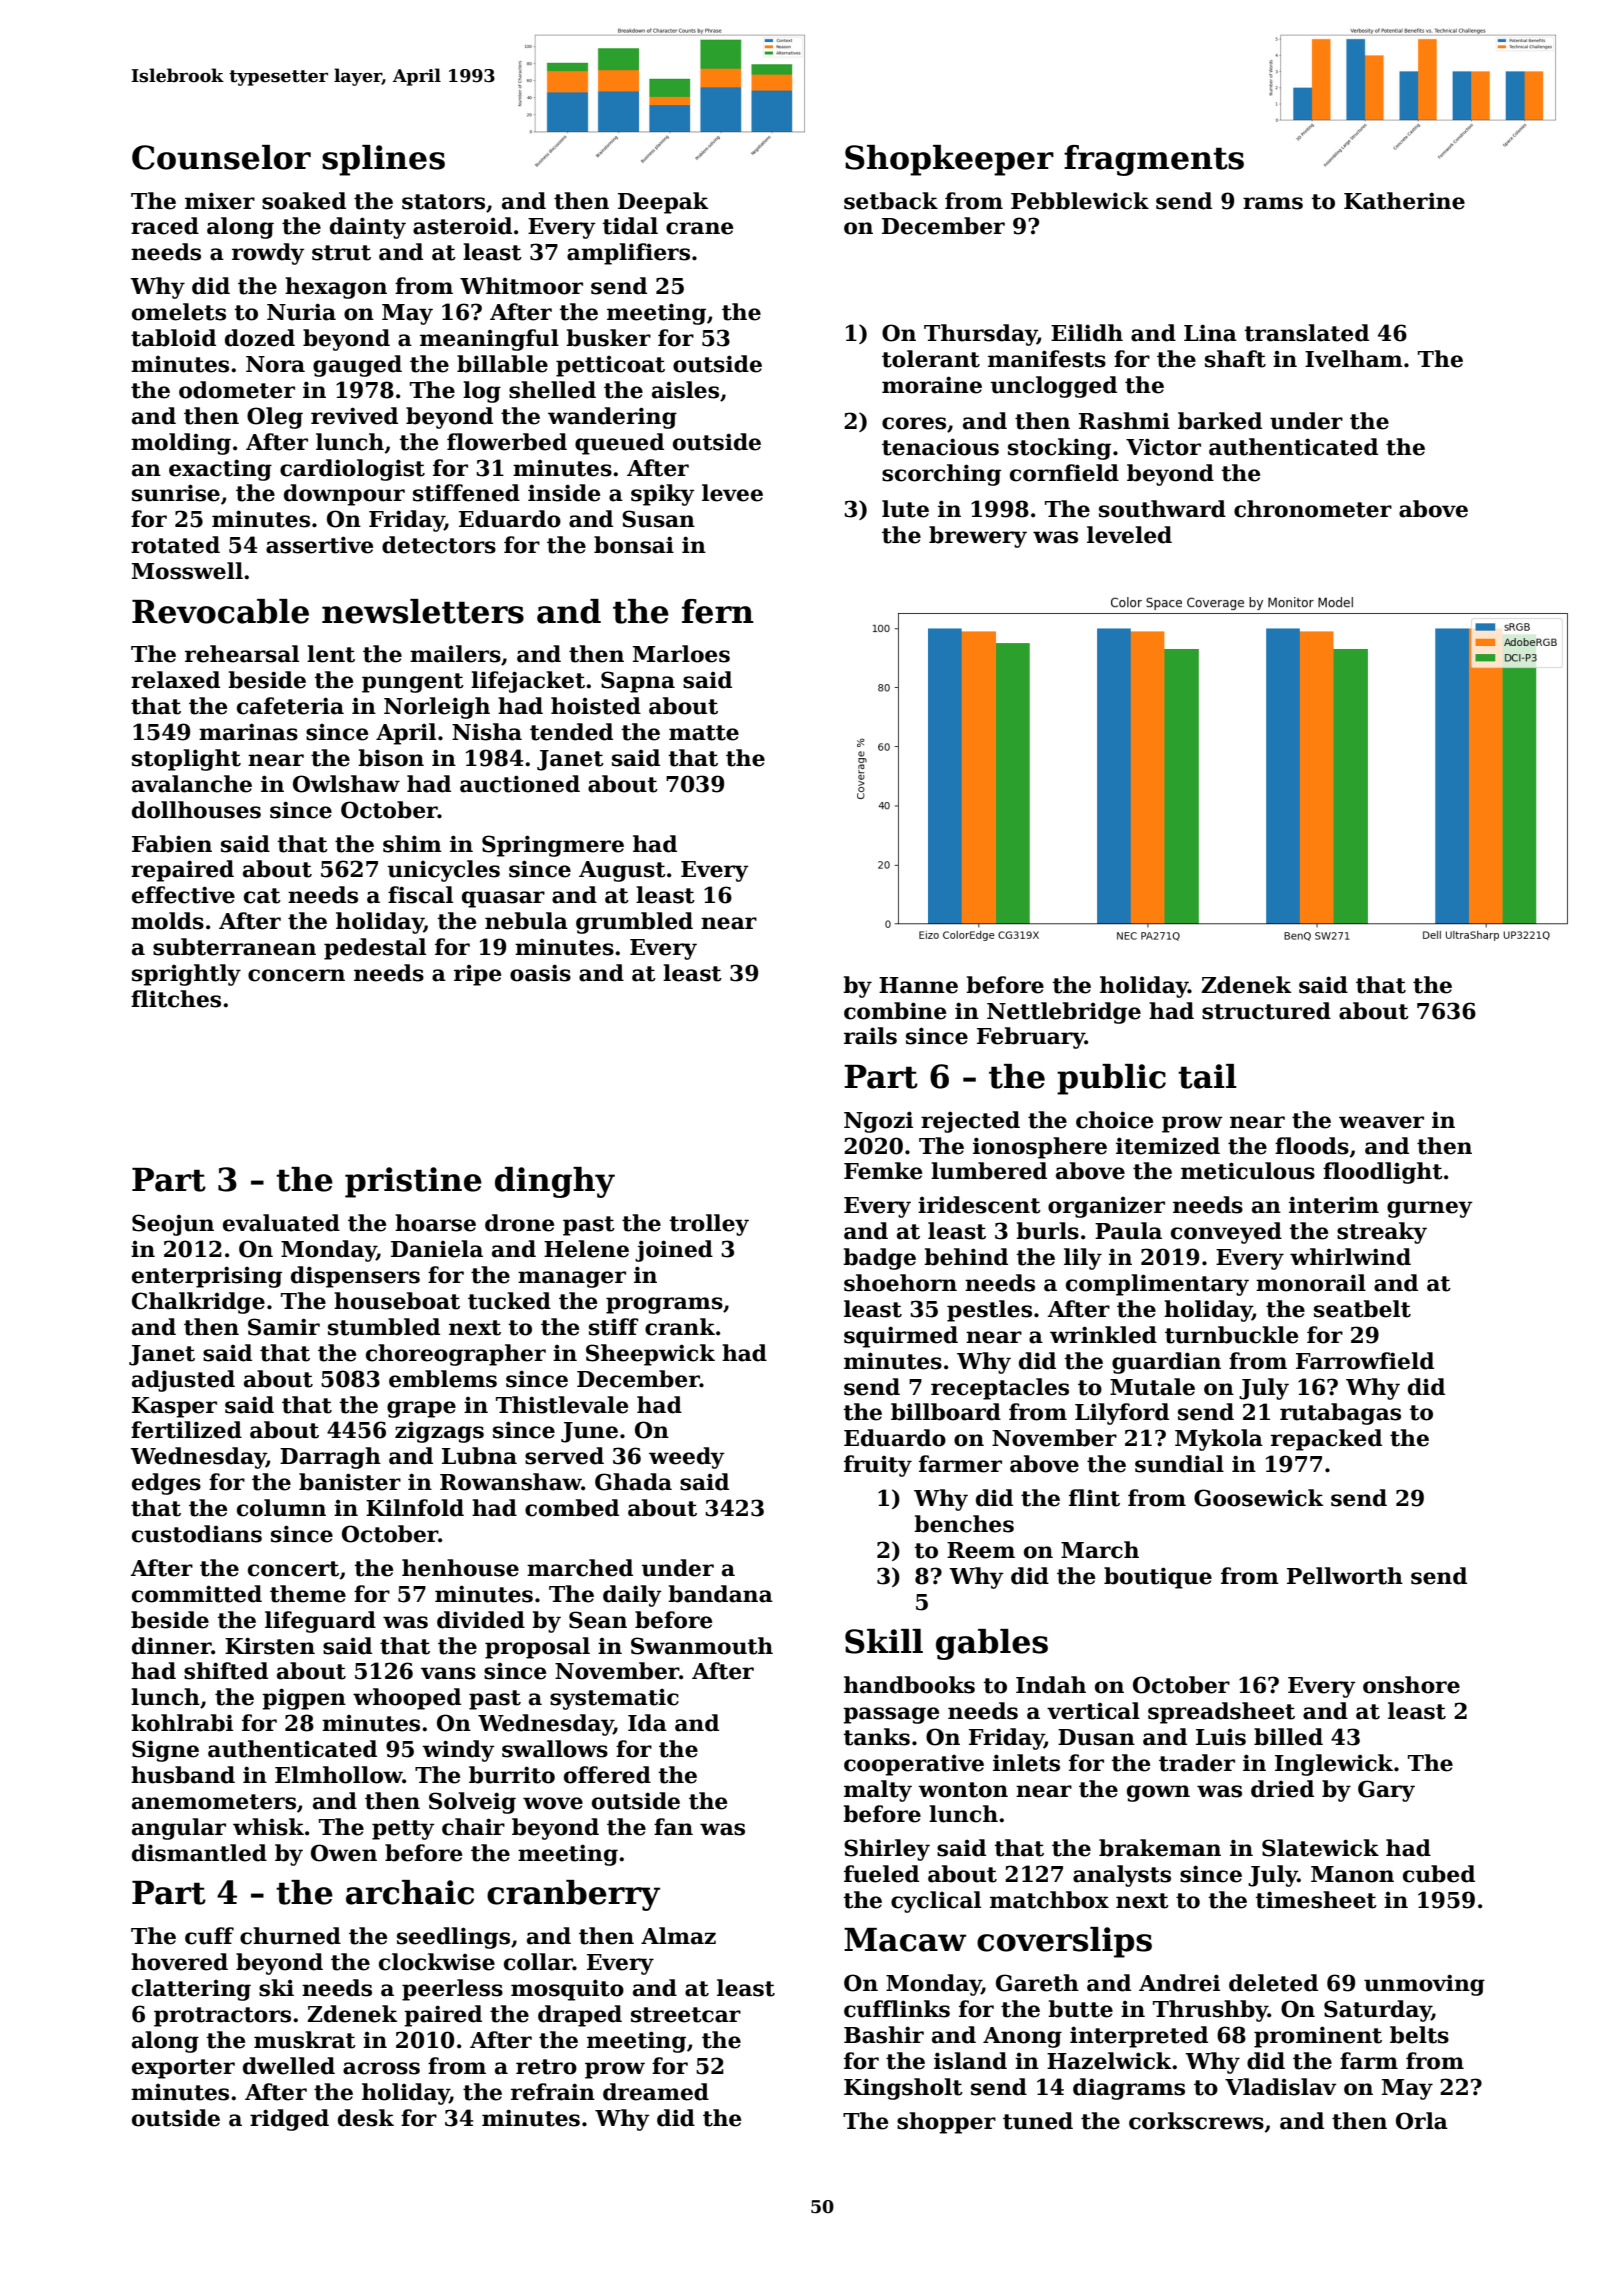 This page has width=1620, height=2292. Describe the element at coordinates (383, 160) in the page. I see `splines` at that location.
